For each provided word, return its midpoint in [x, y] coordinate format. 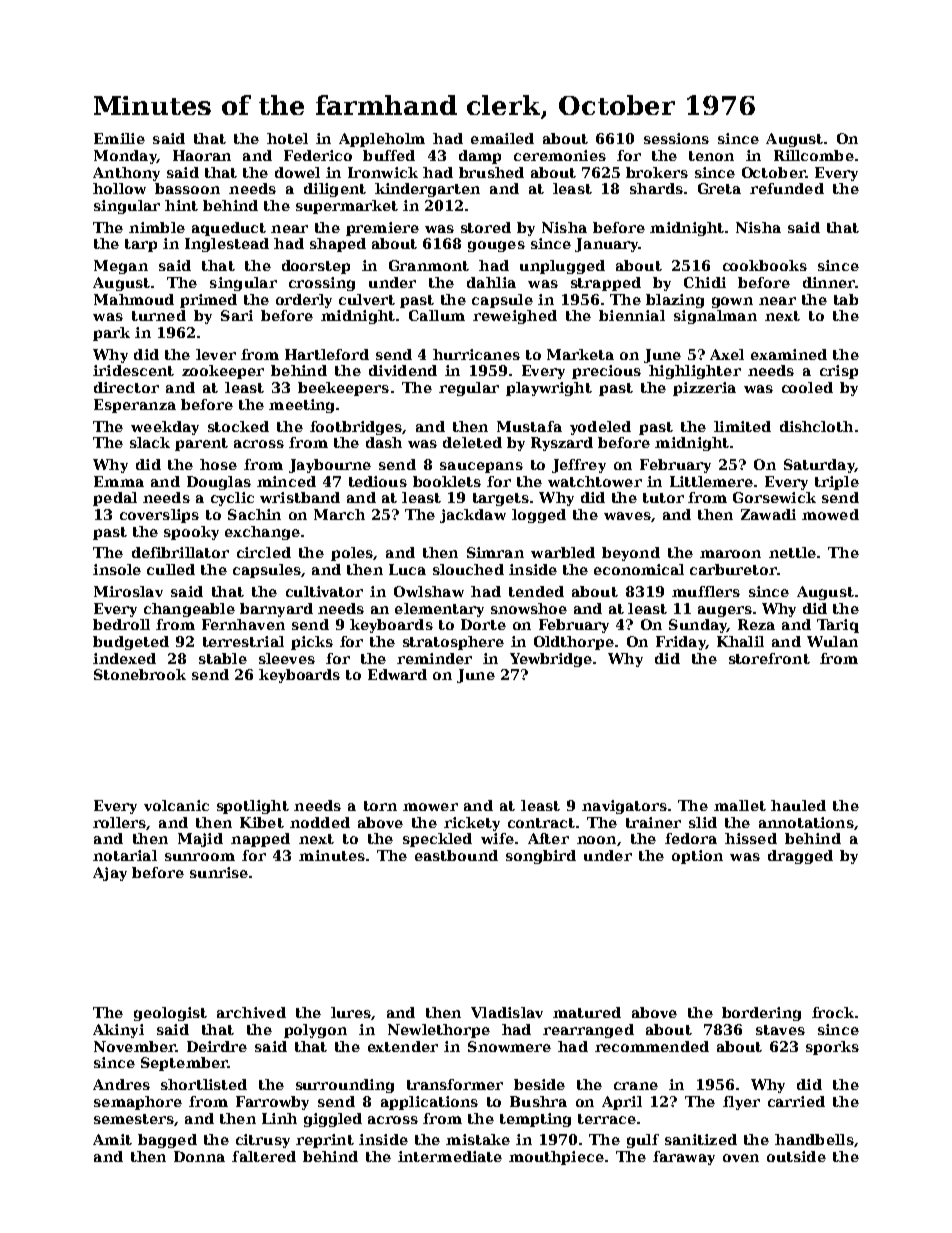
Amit [112, 1139]
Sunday [698, 626]
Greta [719, 188]
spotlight [253, 807]
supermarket [347, 207]
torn [380, 806]
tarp [141, 245]
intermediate [450, 1156]
